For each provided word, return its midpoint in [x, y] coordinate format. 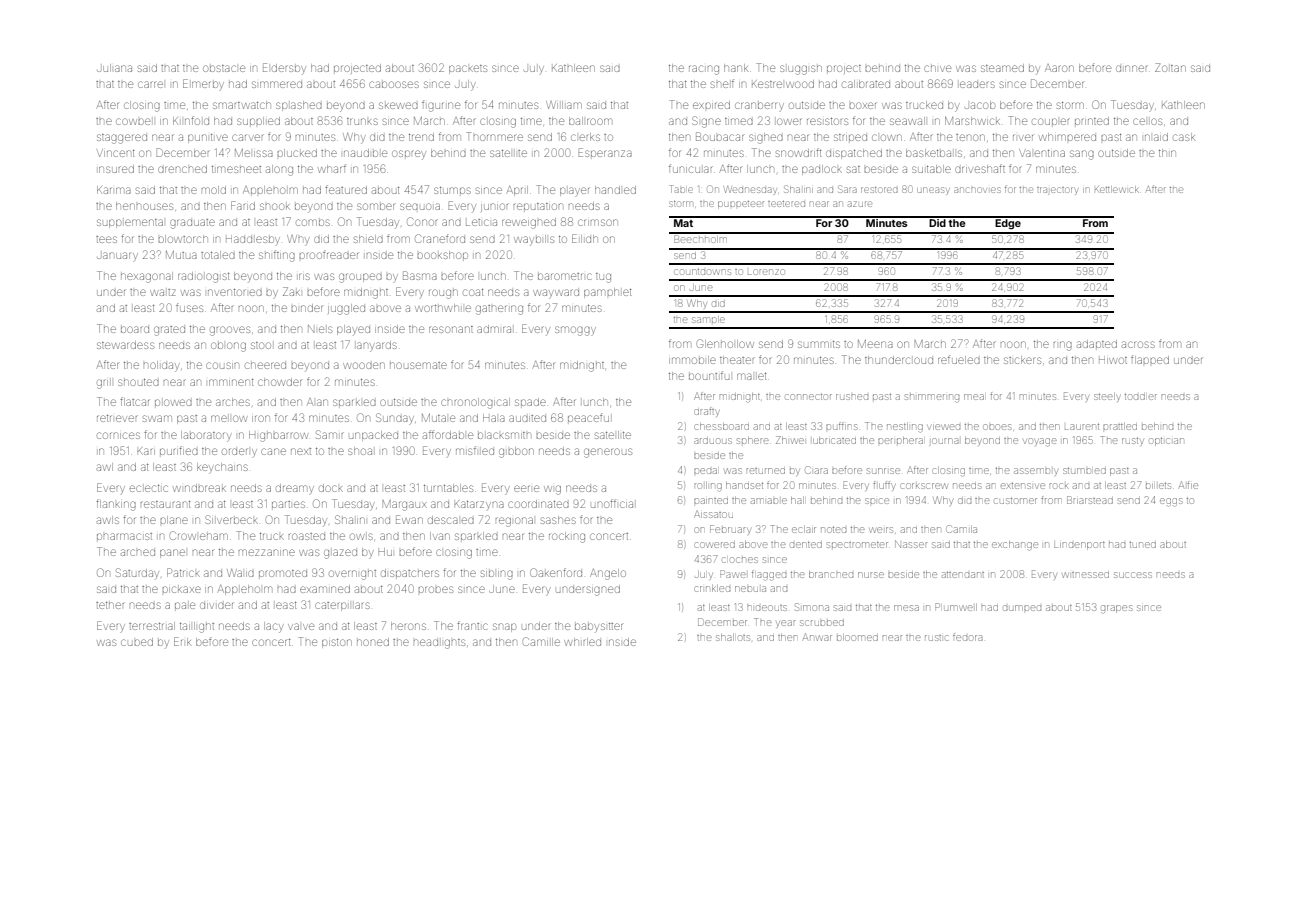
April [517, 191]
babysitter [598, 626]
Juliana [114, 68]
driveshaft [980, 168]
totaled [218, 255]
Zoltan [1170, 67]
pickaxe [182, 589]
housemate [418, 365]
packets [468, 69]
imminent [231, 382]
